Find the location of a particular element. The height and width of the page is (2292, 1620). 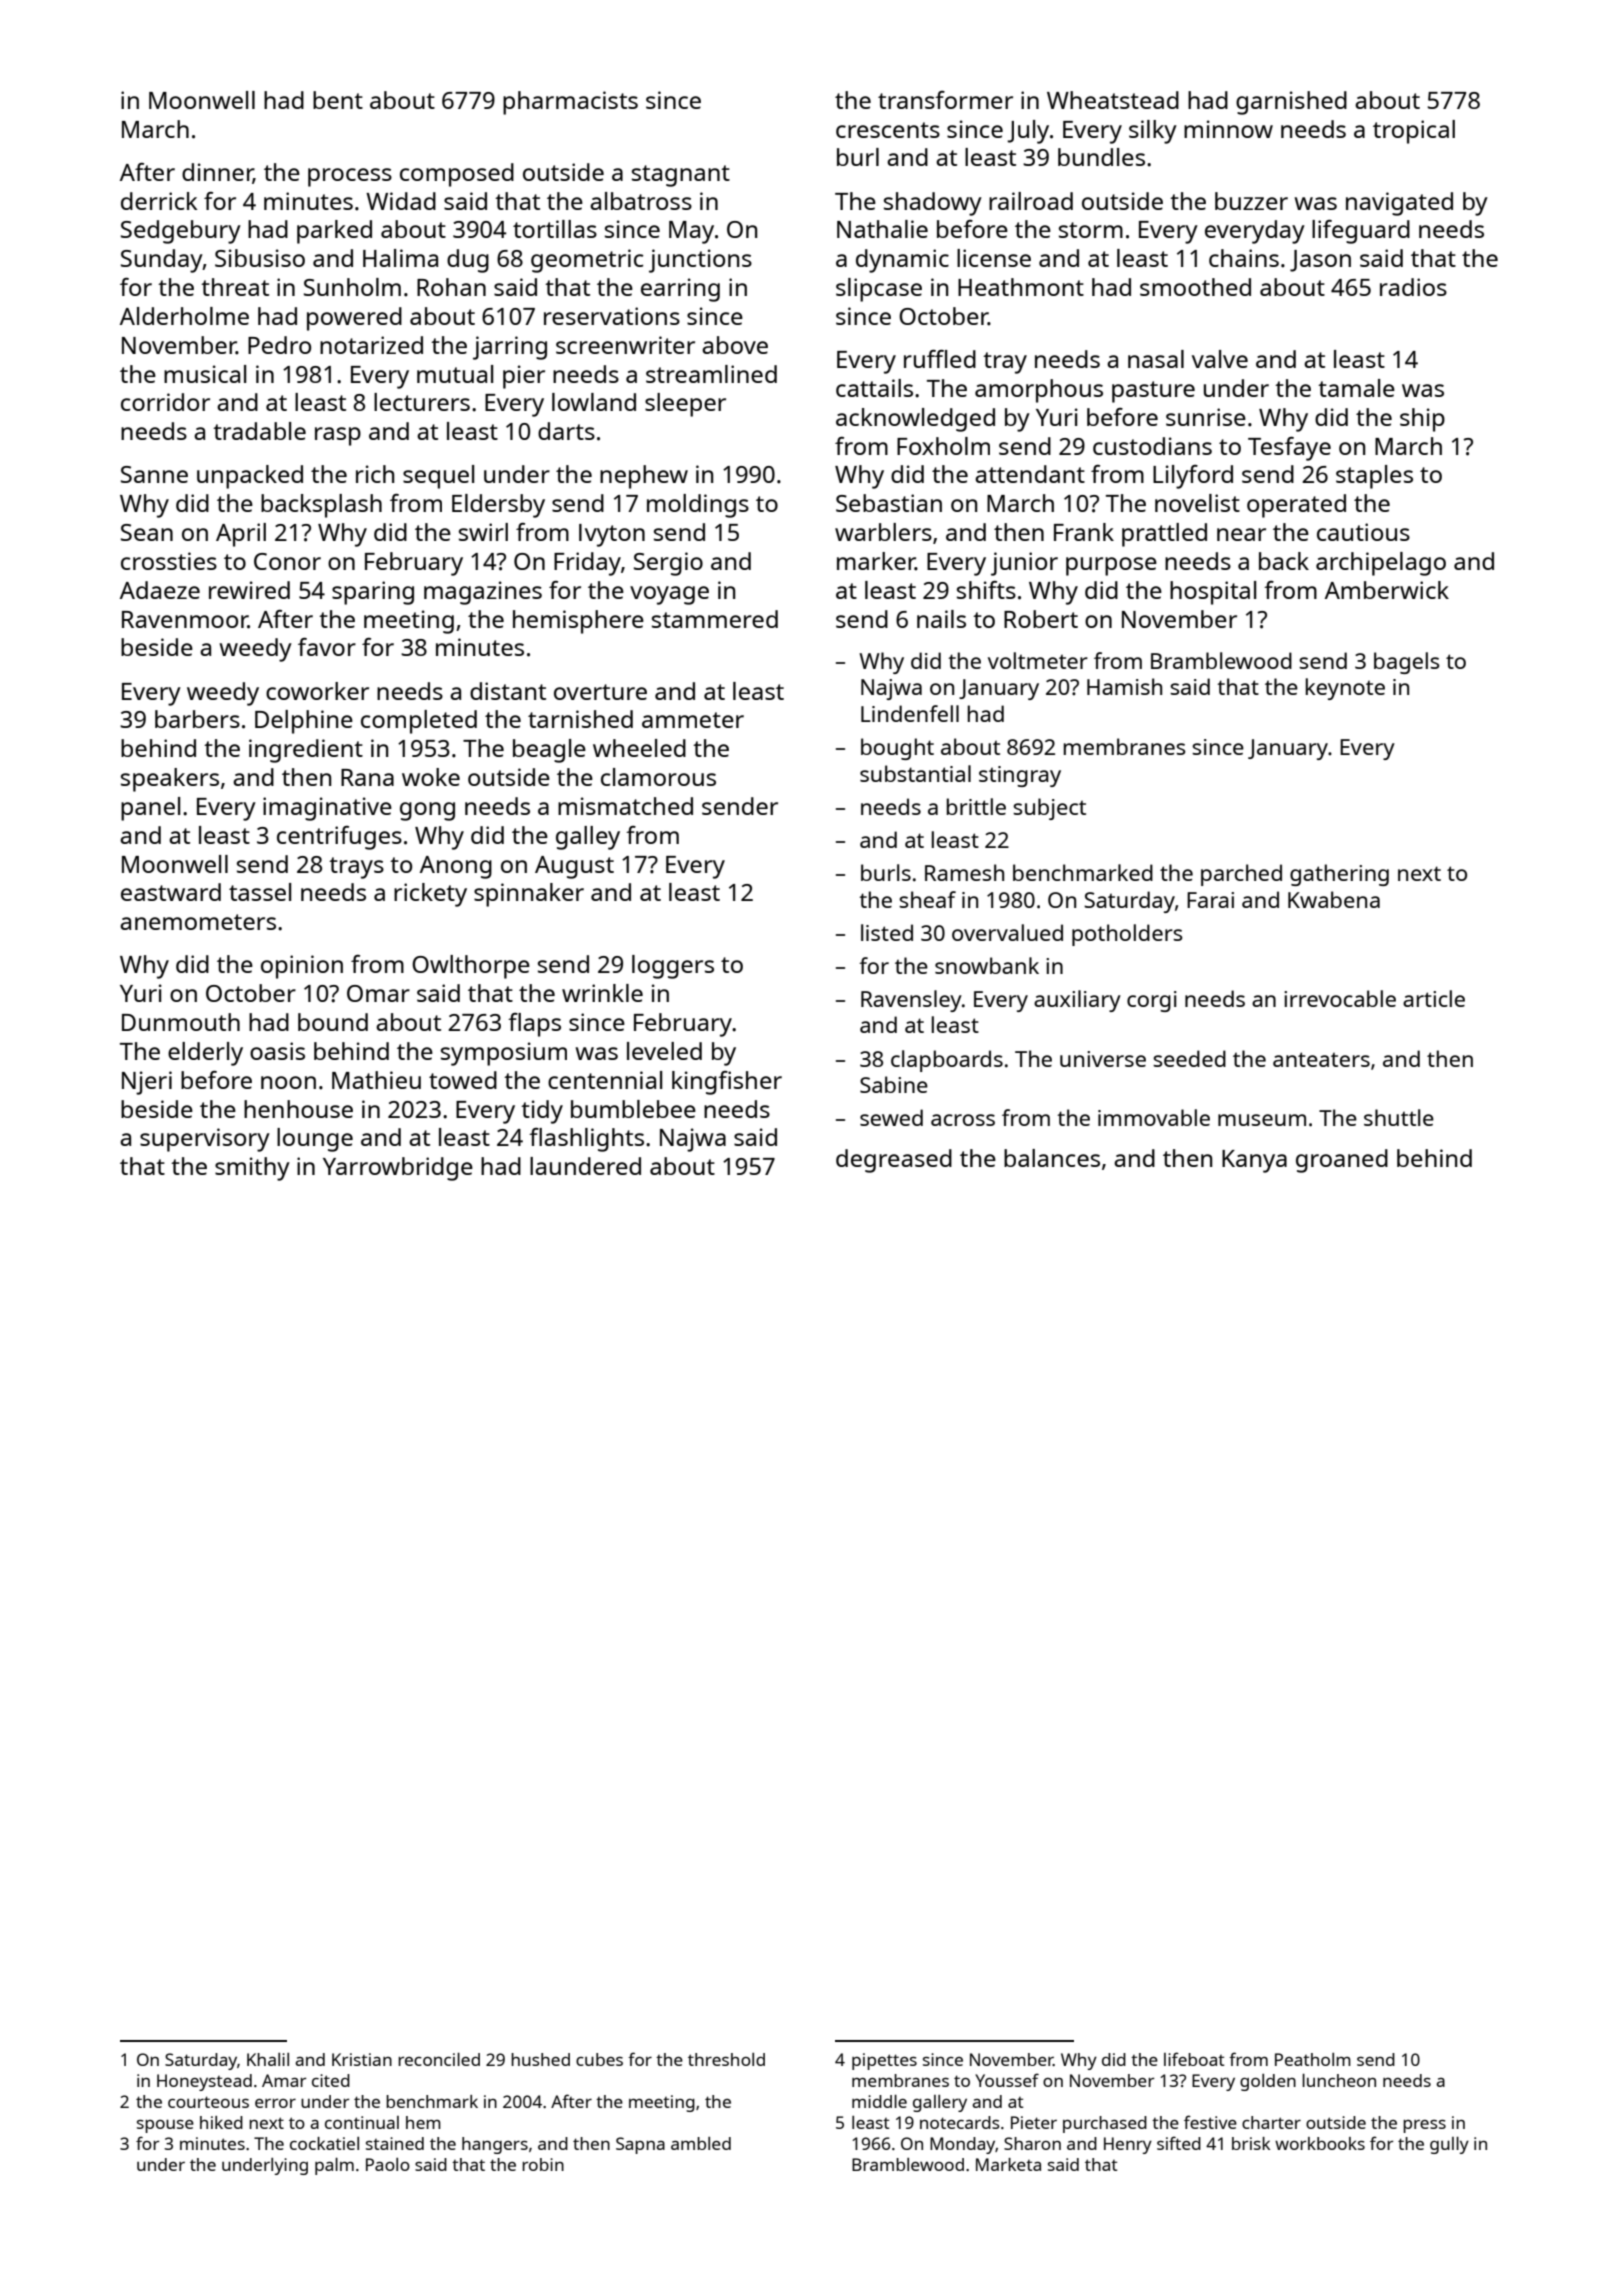

seeded is located at coordinates (1189, 1058).
